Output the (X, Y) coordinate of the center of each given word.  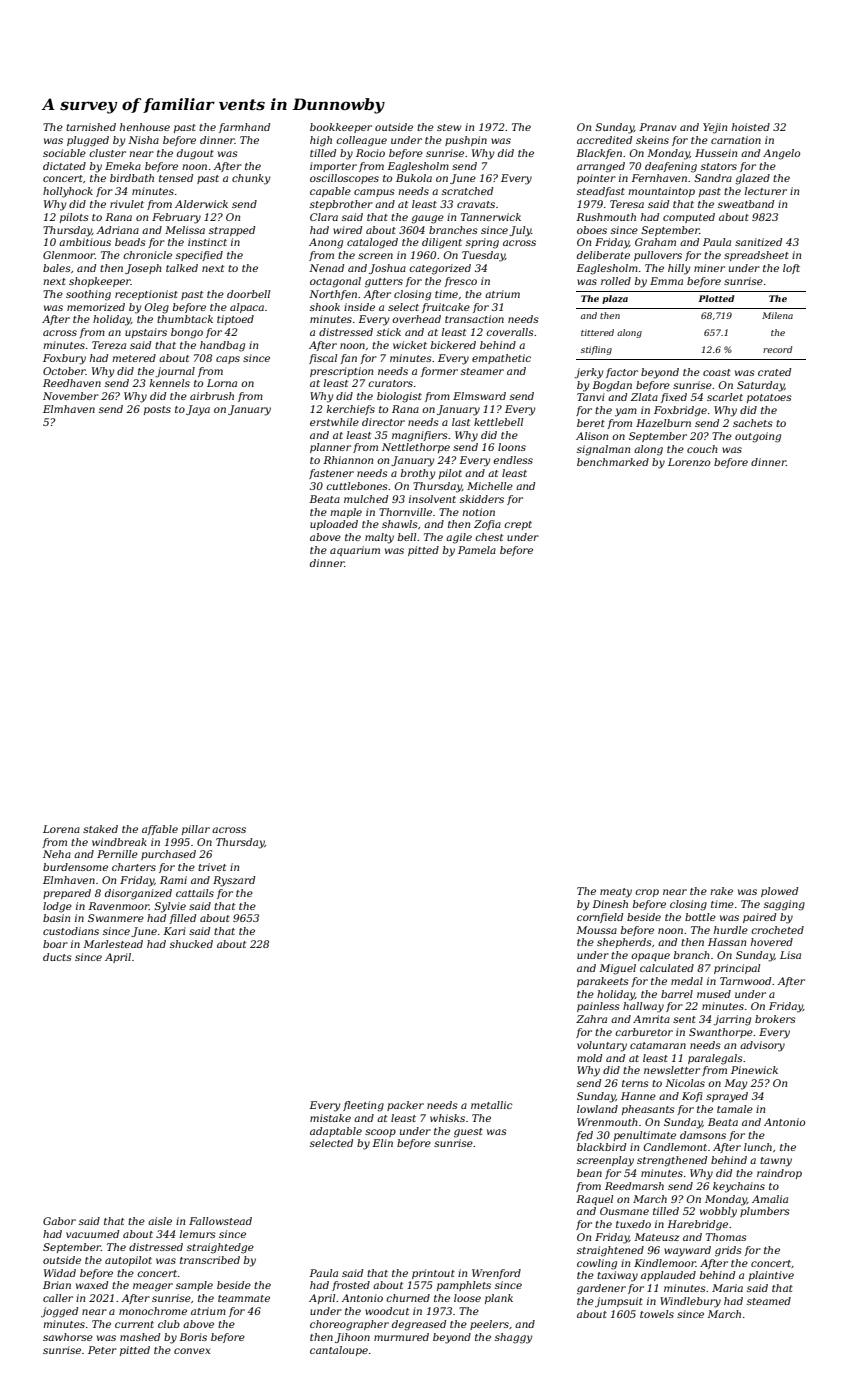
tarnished (91, 127)
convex (192, 1351)
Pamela (477, 550)
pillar (196, 830)
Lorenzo (689, 462)
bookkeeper (341, 128)
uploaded (334, 525)
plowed (779, 892)
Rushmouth (606, 217)
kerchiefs (351, 410)
